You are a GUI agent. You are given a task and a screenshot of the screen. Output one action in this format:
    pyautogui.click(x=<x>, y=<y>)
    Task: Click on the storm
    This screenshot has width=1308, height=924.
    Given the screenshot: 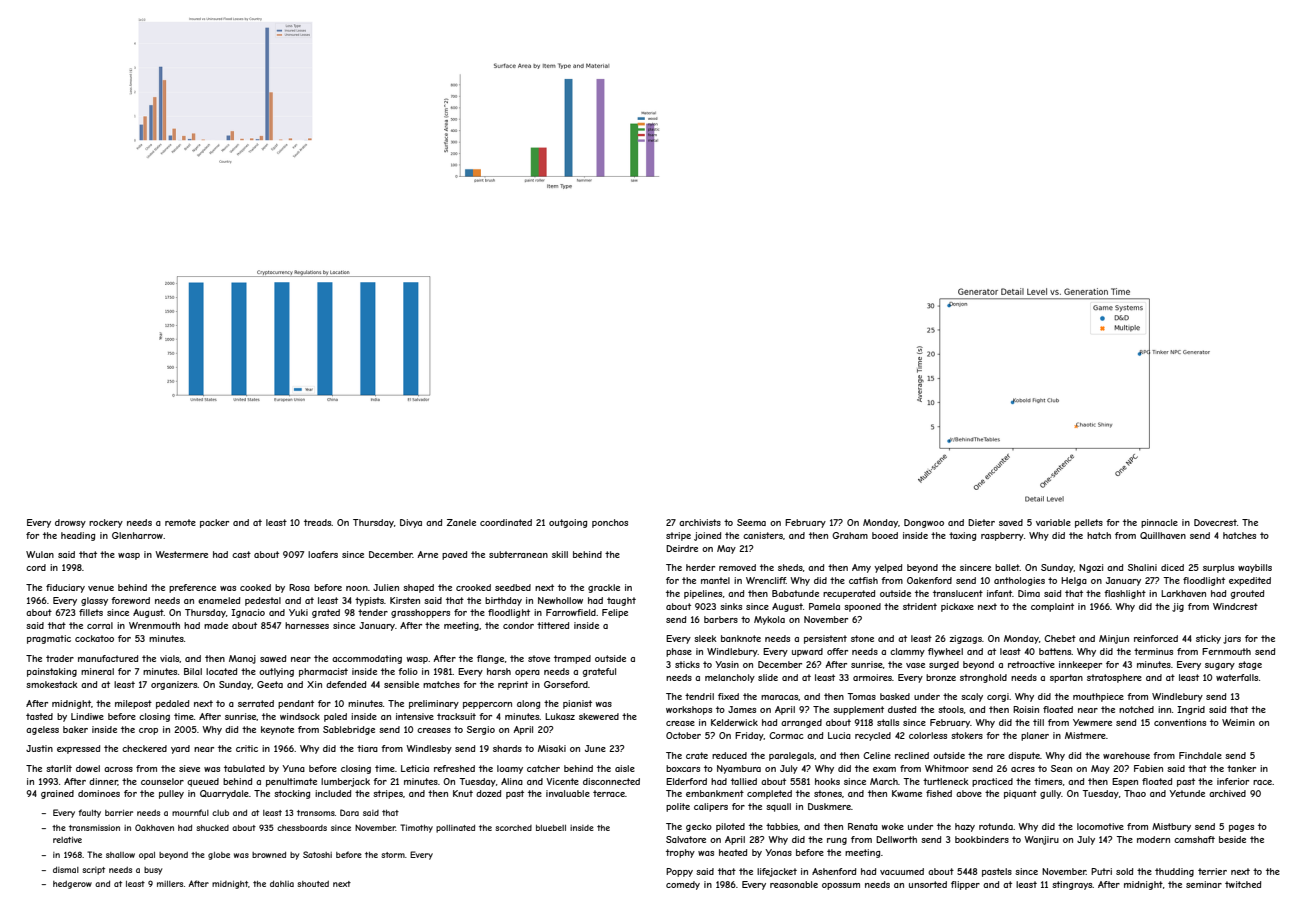 What is the action you would take?
    pyautogui.click(x=393, y=855)
